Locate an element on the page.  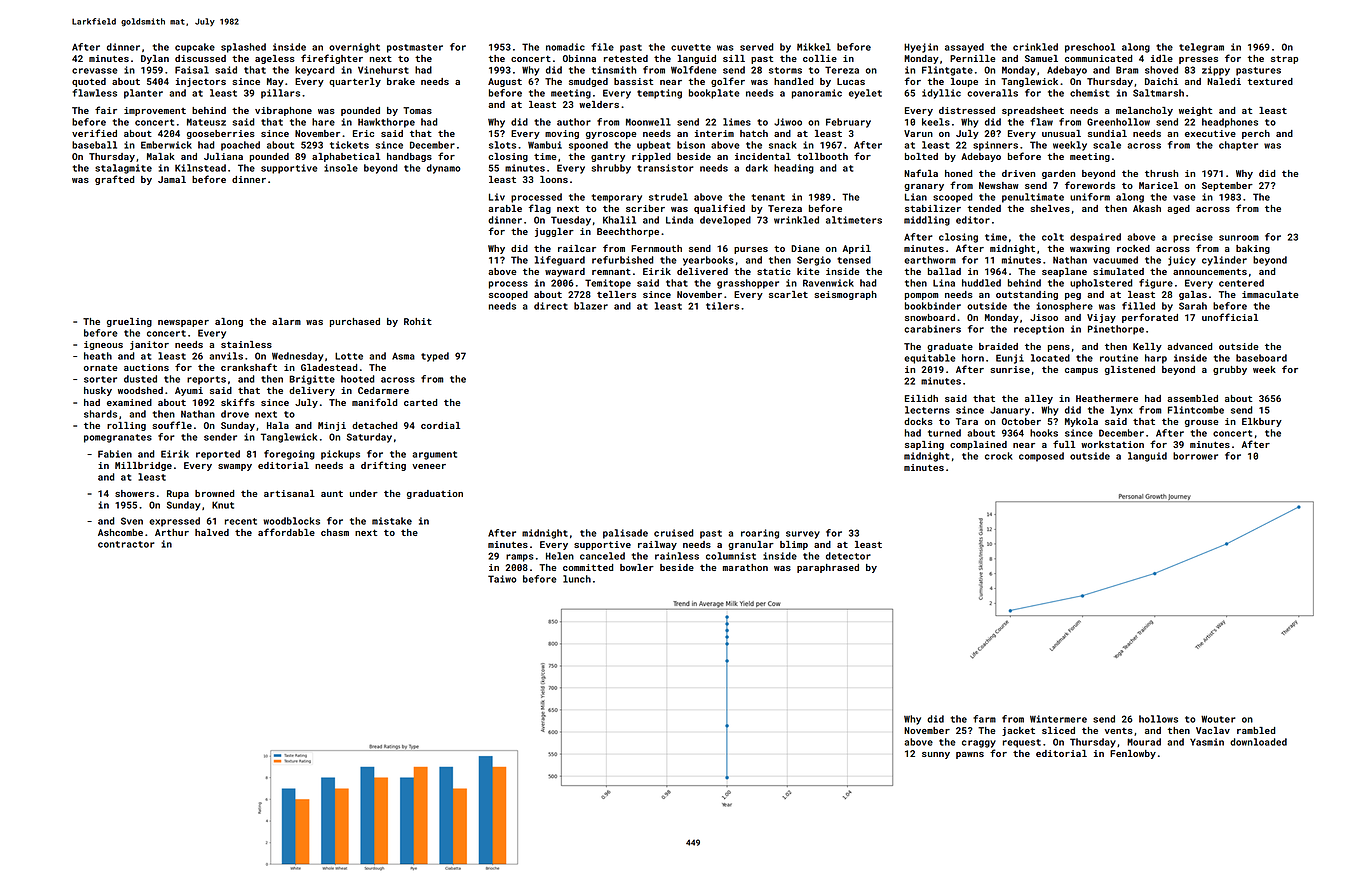
detector is located at coordinates (848, 556).
